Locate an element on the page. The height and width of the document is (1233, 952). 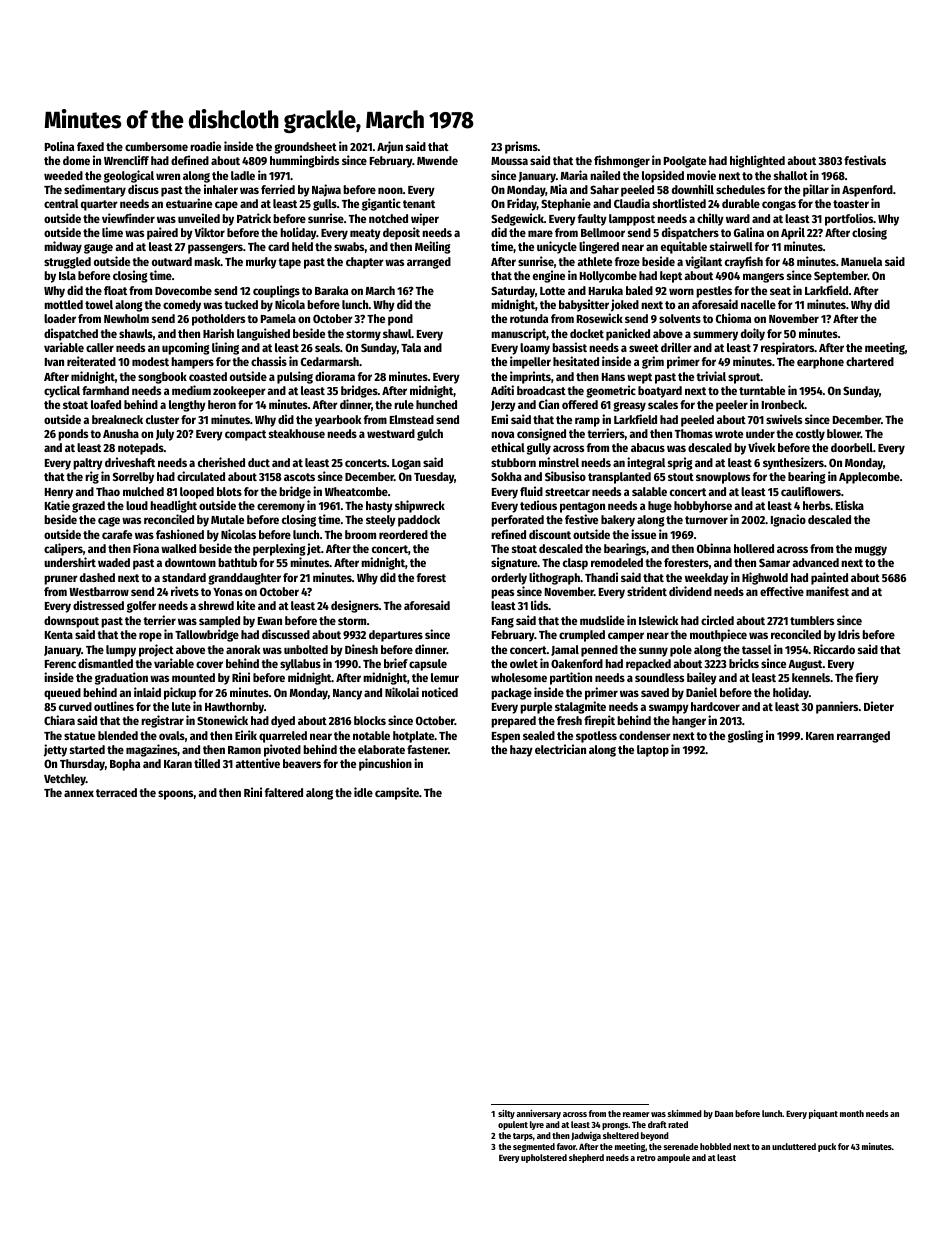
cage is located at coordinates (109, 522).
